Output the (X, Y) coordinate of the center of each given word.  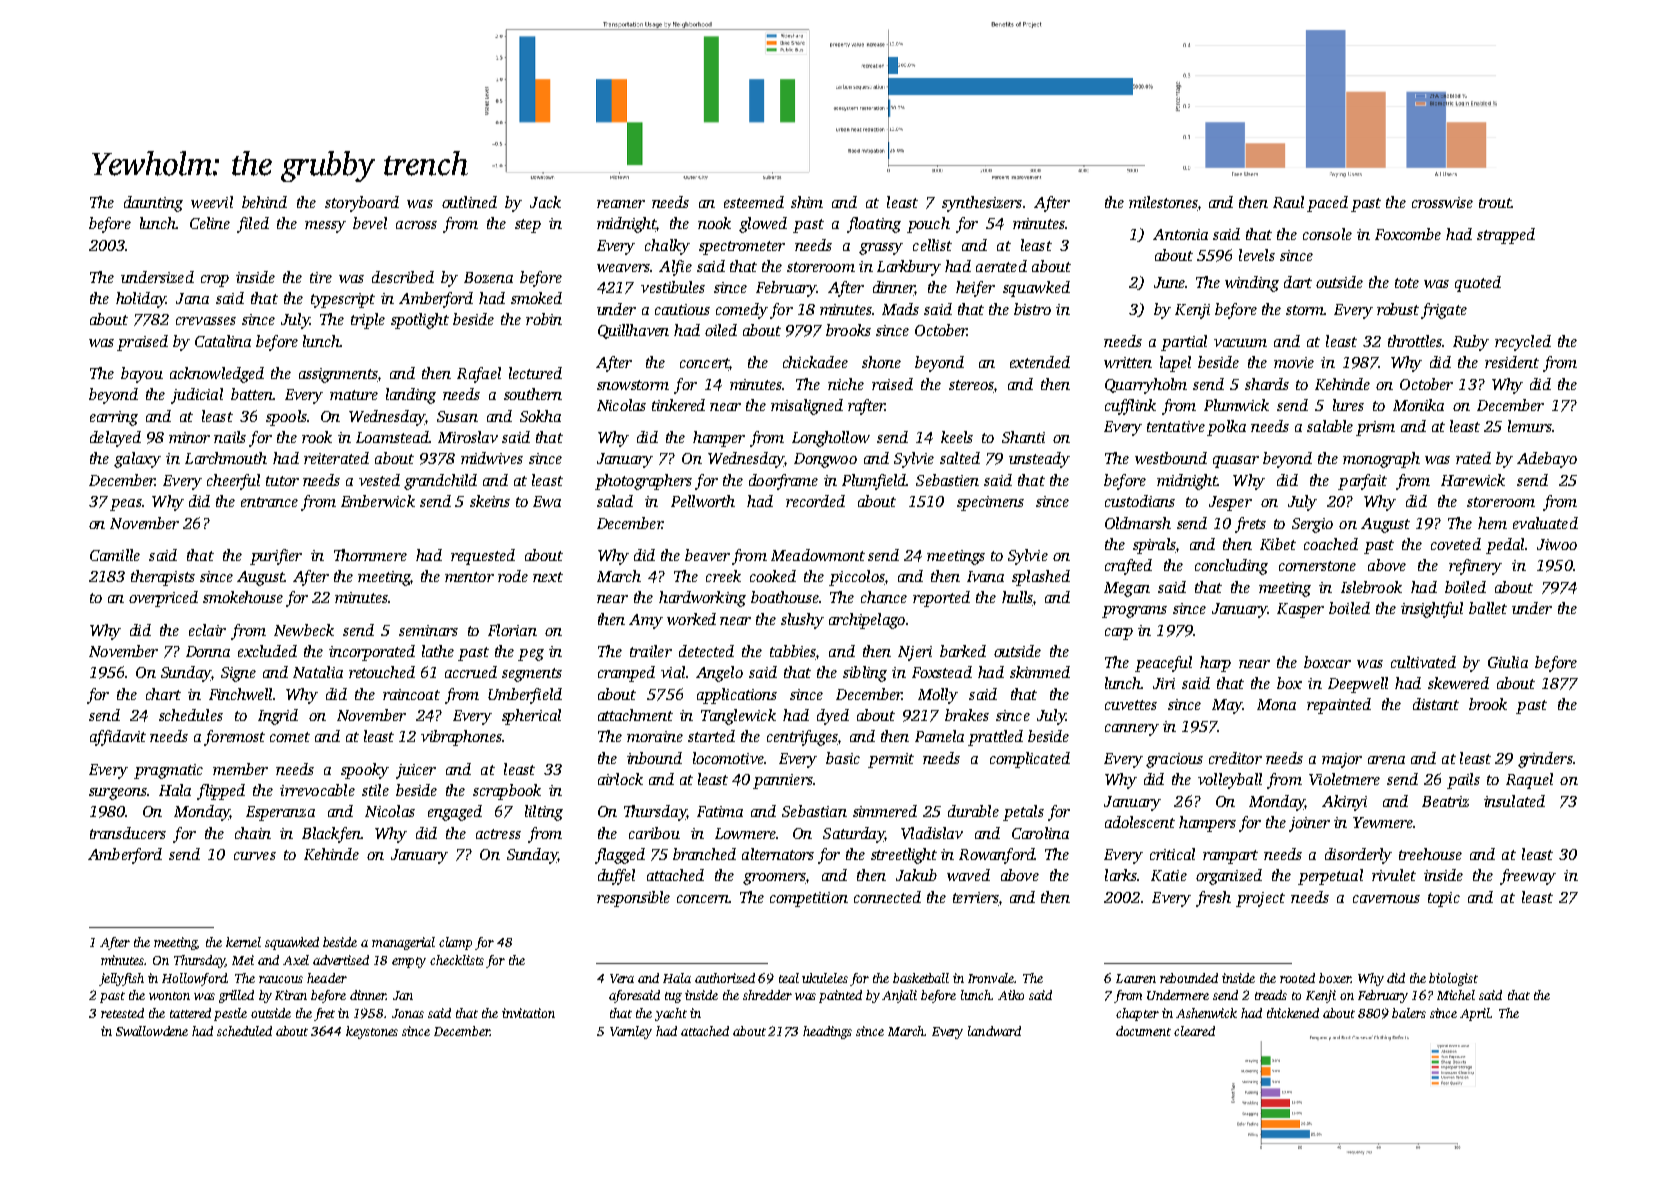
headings (827, 1032)
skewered (1458, 683)
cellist (932, 245)
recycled (1523, 343)
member (240, 769)
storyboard (362, 204)
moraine (655, 736)
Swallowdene (152, 1031)
